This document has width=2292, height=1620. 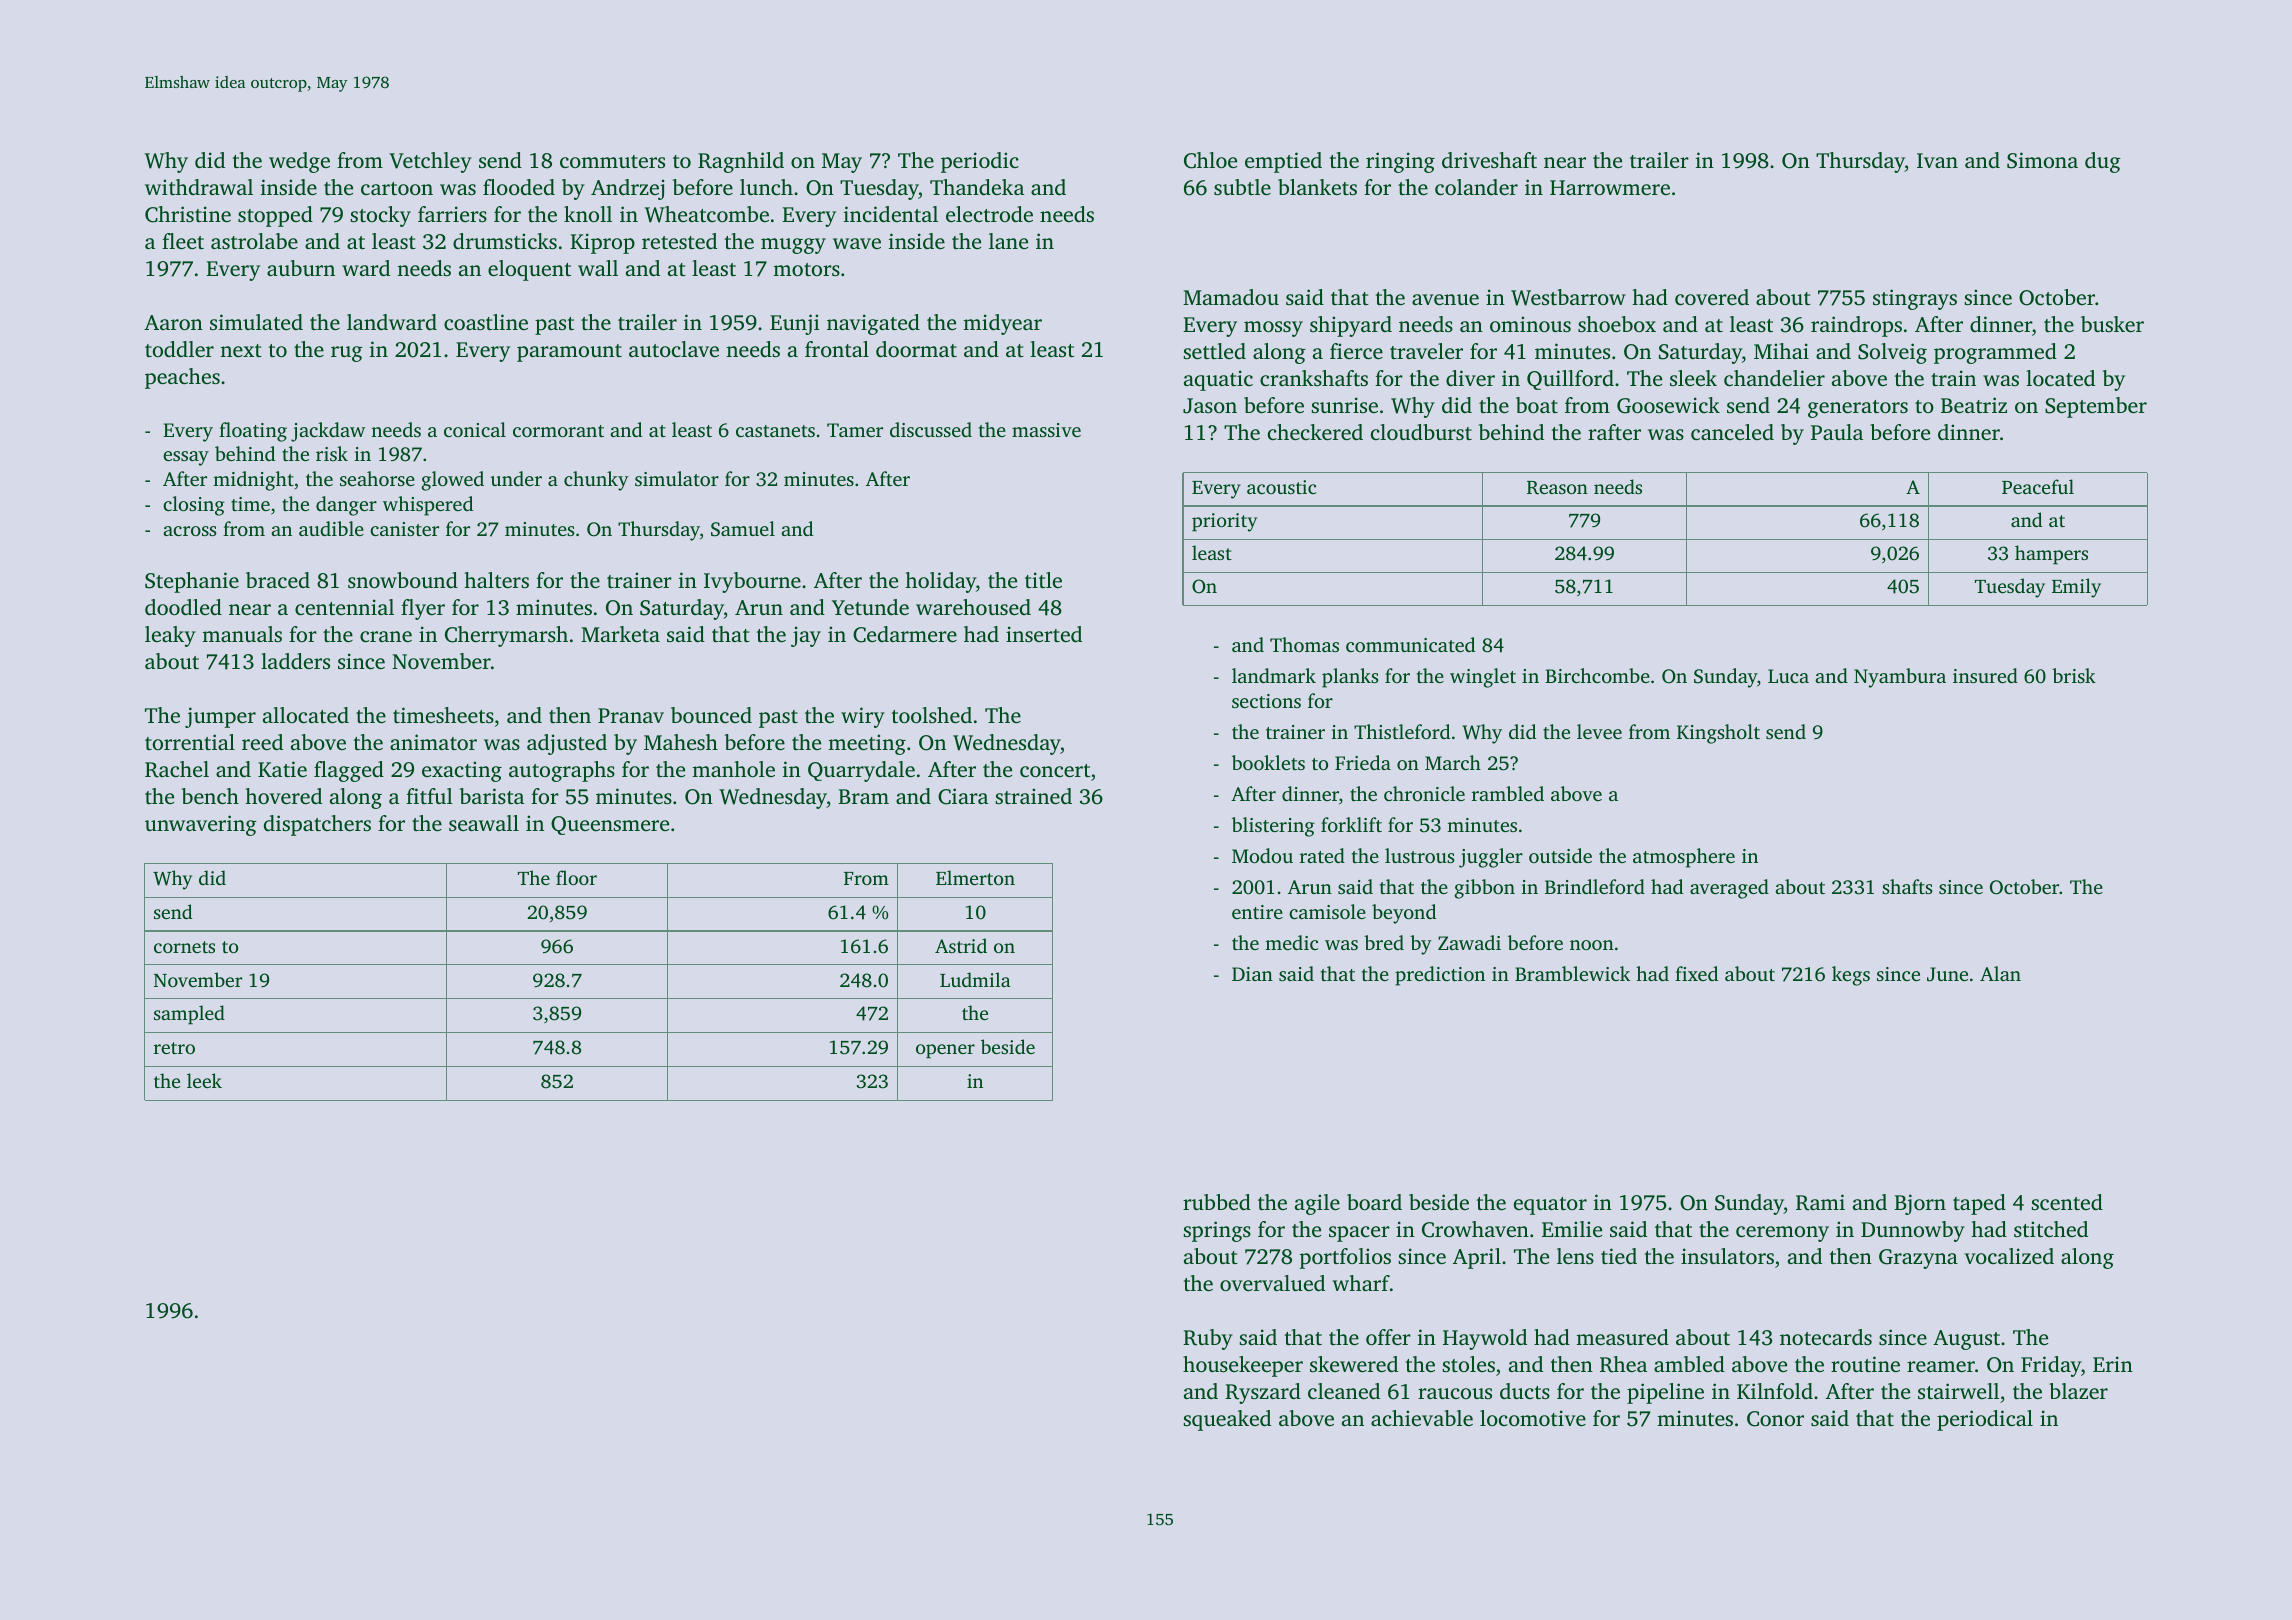 I want to click on cornets, so click(x=184, y=947).
